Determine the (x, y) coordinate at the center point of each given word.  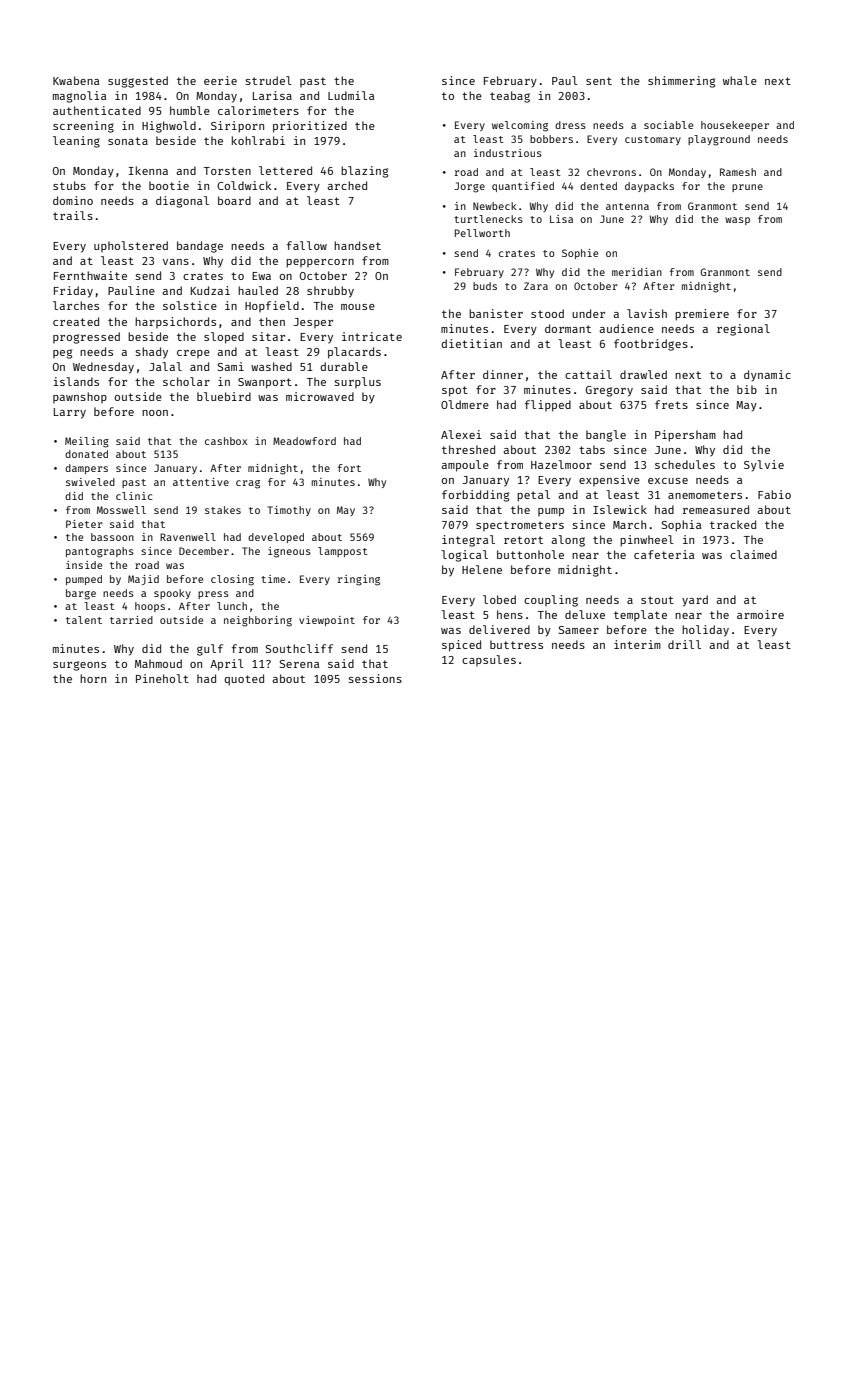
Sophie (580, 254)
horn (93, 678)
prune (747, 188)
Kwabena (76, 80)
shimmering (681, 82)
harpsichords (175, 322)
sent (599, 81)
